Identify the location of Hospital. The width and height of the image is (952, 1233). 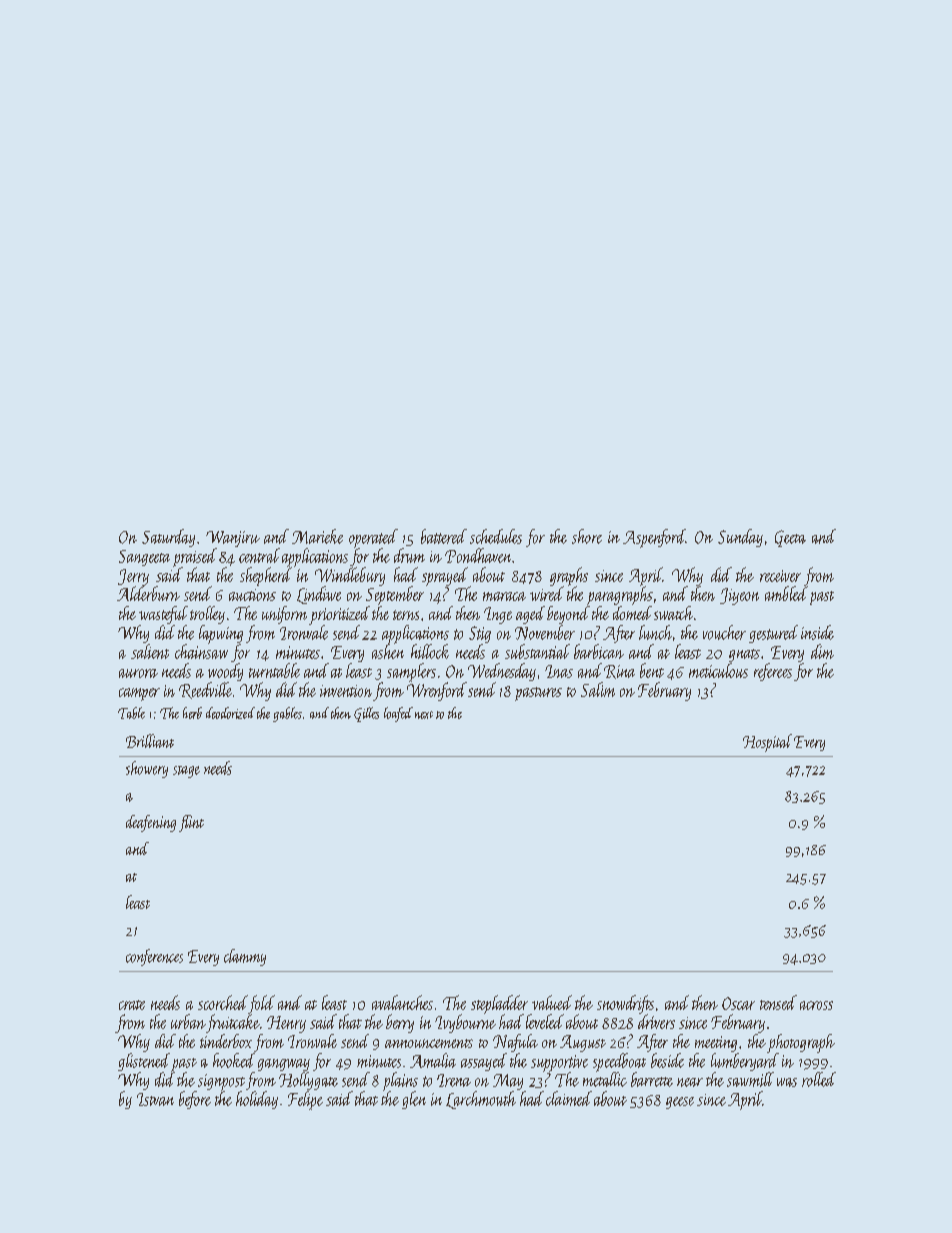
(767, 743).
